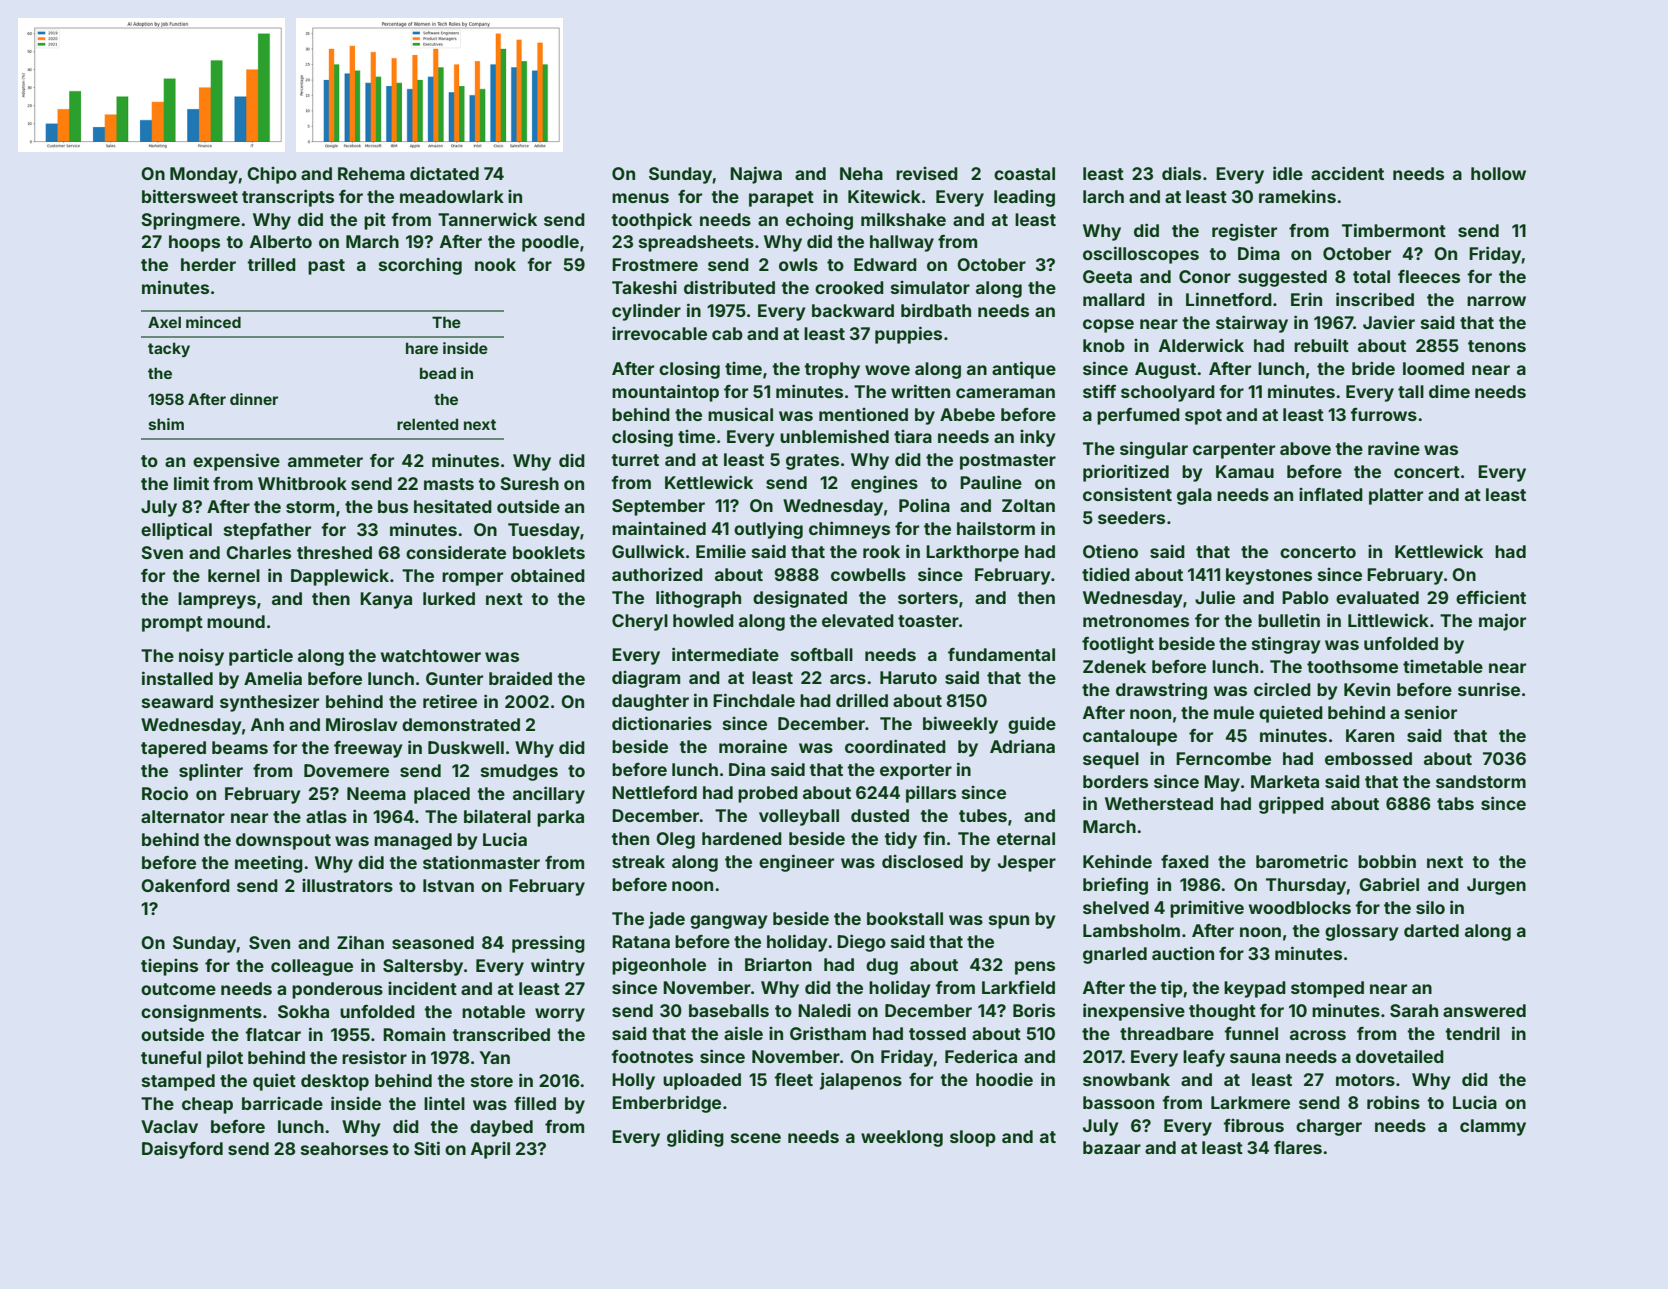 This image has width=1668, height=1289. What do you see at coordinates (1347, 173) in the image?
I see `accident` at bounding box center [1347, 173].
